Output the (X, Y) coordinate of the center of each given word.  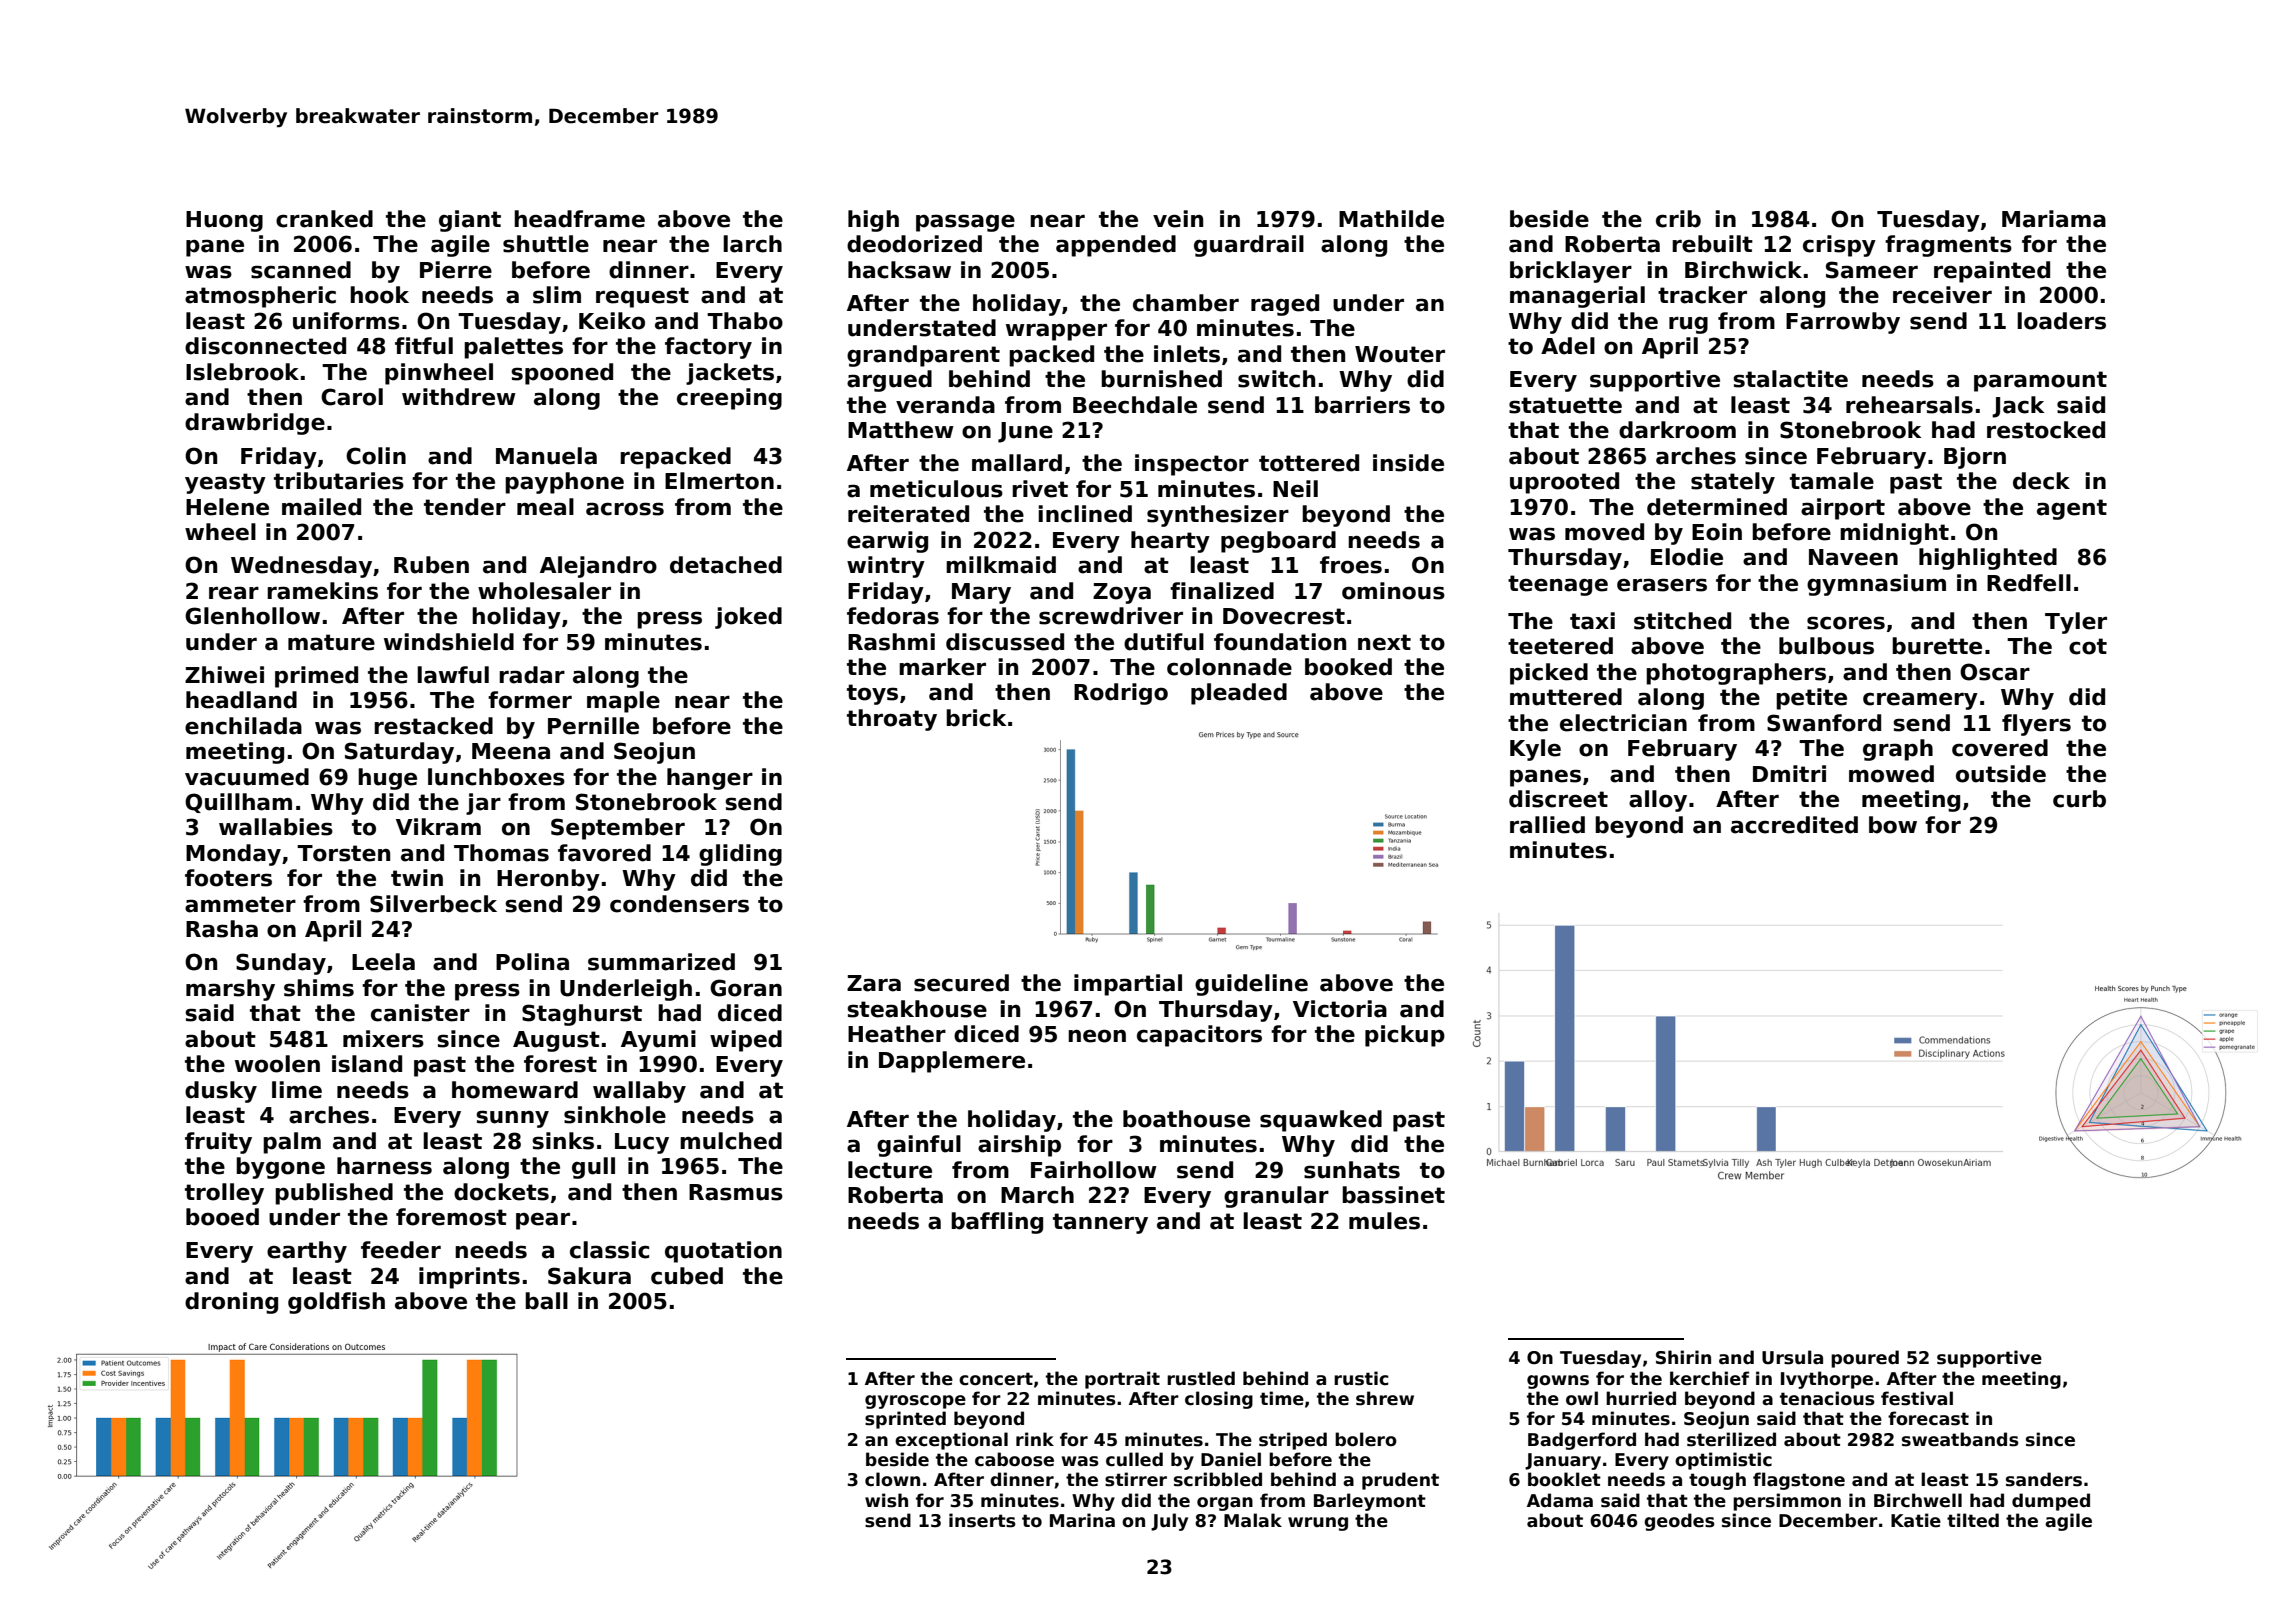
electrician (1623, 723)
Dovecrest (1284, 616)
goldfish (336, 1303)
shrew (1385, 1398)
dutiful (1164, 642)
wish (886, 1500)
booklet (1564, 1479)
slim (557, 295)
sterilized (1731, 1439)
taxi (1592, 621)
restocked (2046, 430)
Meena (511, 751)
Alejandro (598, 567)
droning (231, 1303)
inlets (1187, 354)
